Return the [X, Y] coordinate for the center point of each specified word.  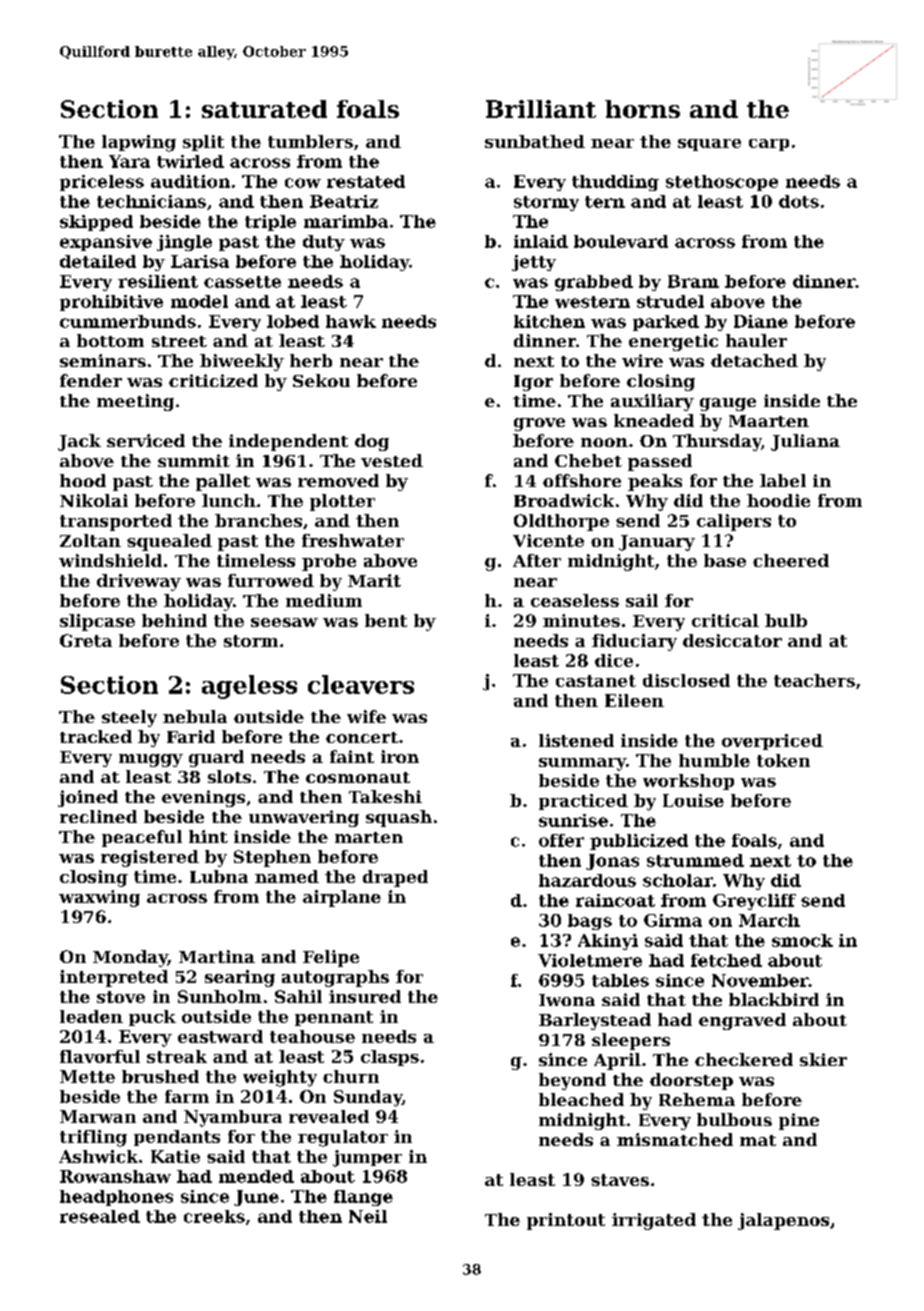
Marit [374, 580]
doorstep [691, 1081]
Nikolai [94, 500]
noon [604, 442]
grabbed [594, 283]
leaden [91, 1016]
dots [799, 201]
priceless [102, 183]
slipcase [97, 622]
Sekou [321, 380]
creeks [214, 1216]
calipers [734, 522]
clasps [390, 1058]
